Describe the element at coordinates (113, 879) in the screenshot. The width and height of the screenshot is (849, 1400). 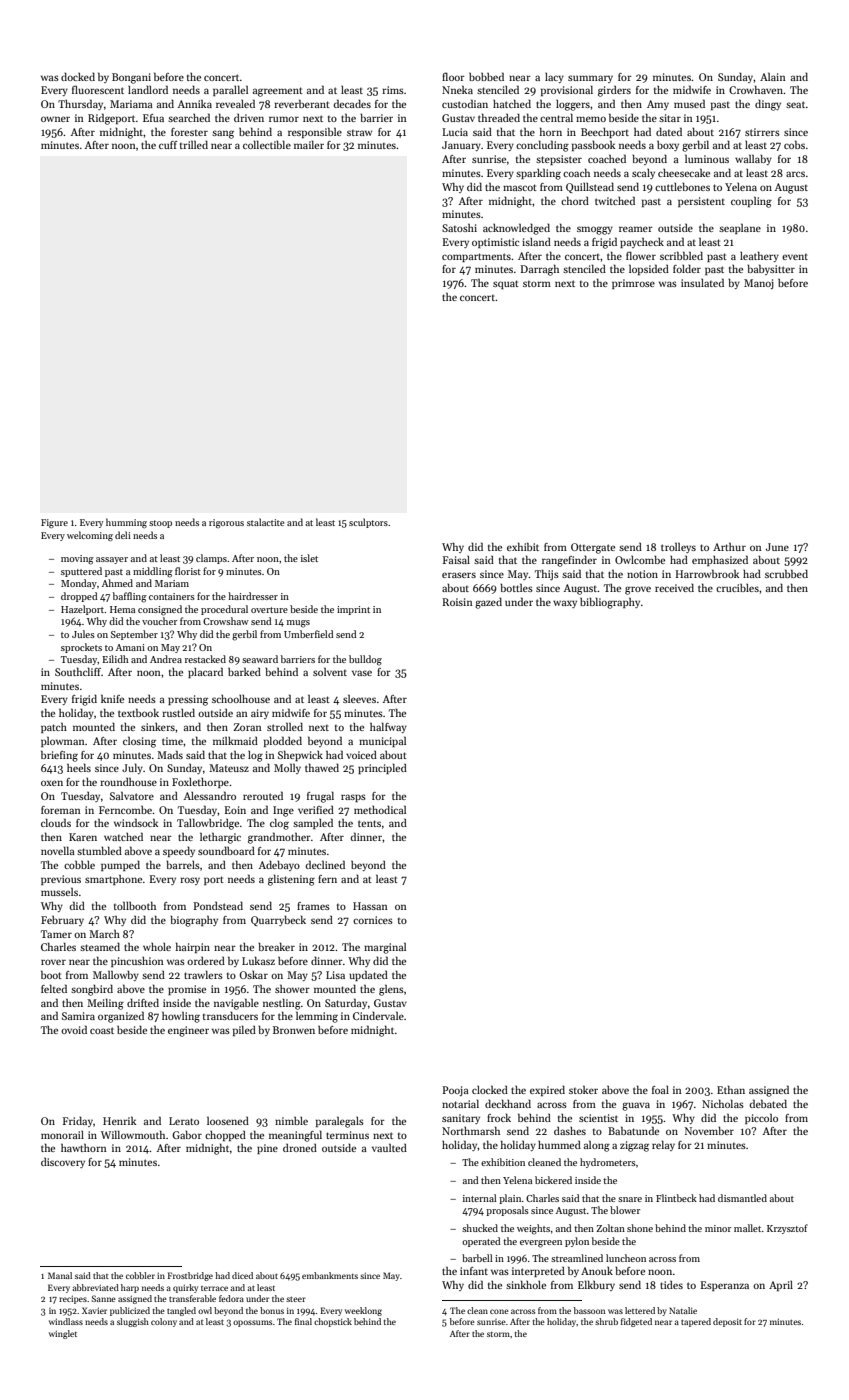
I see `smartphone` at that location.
